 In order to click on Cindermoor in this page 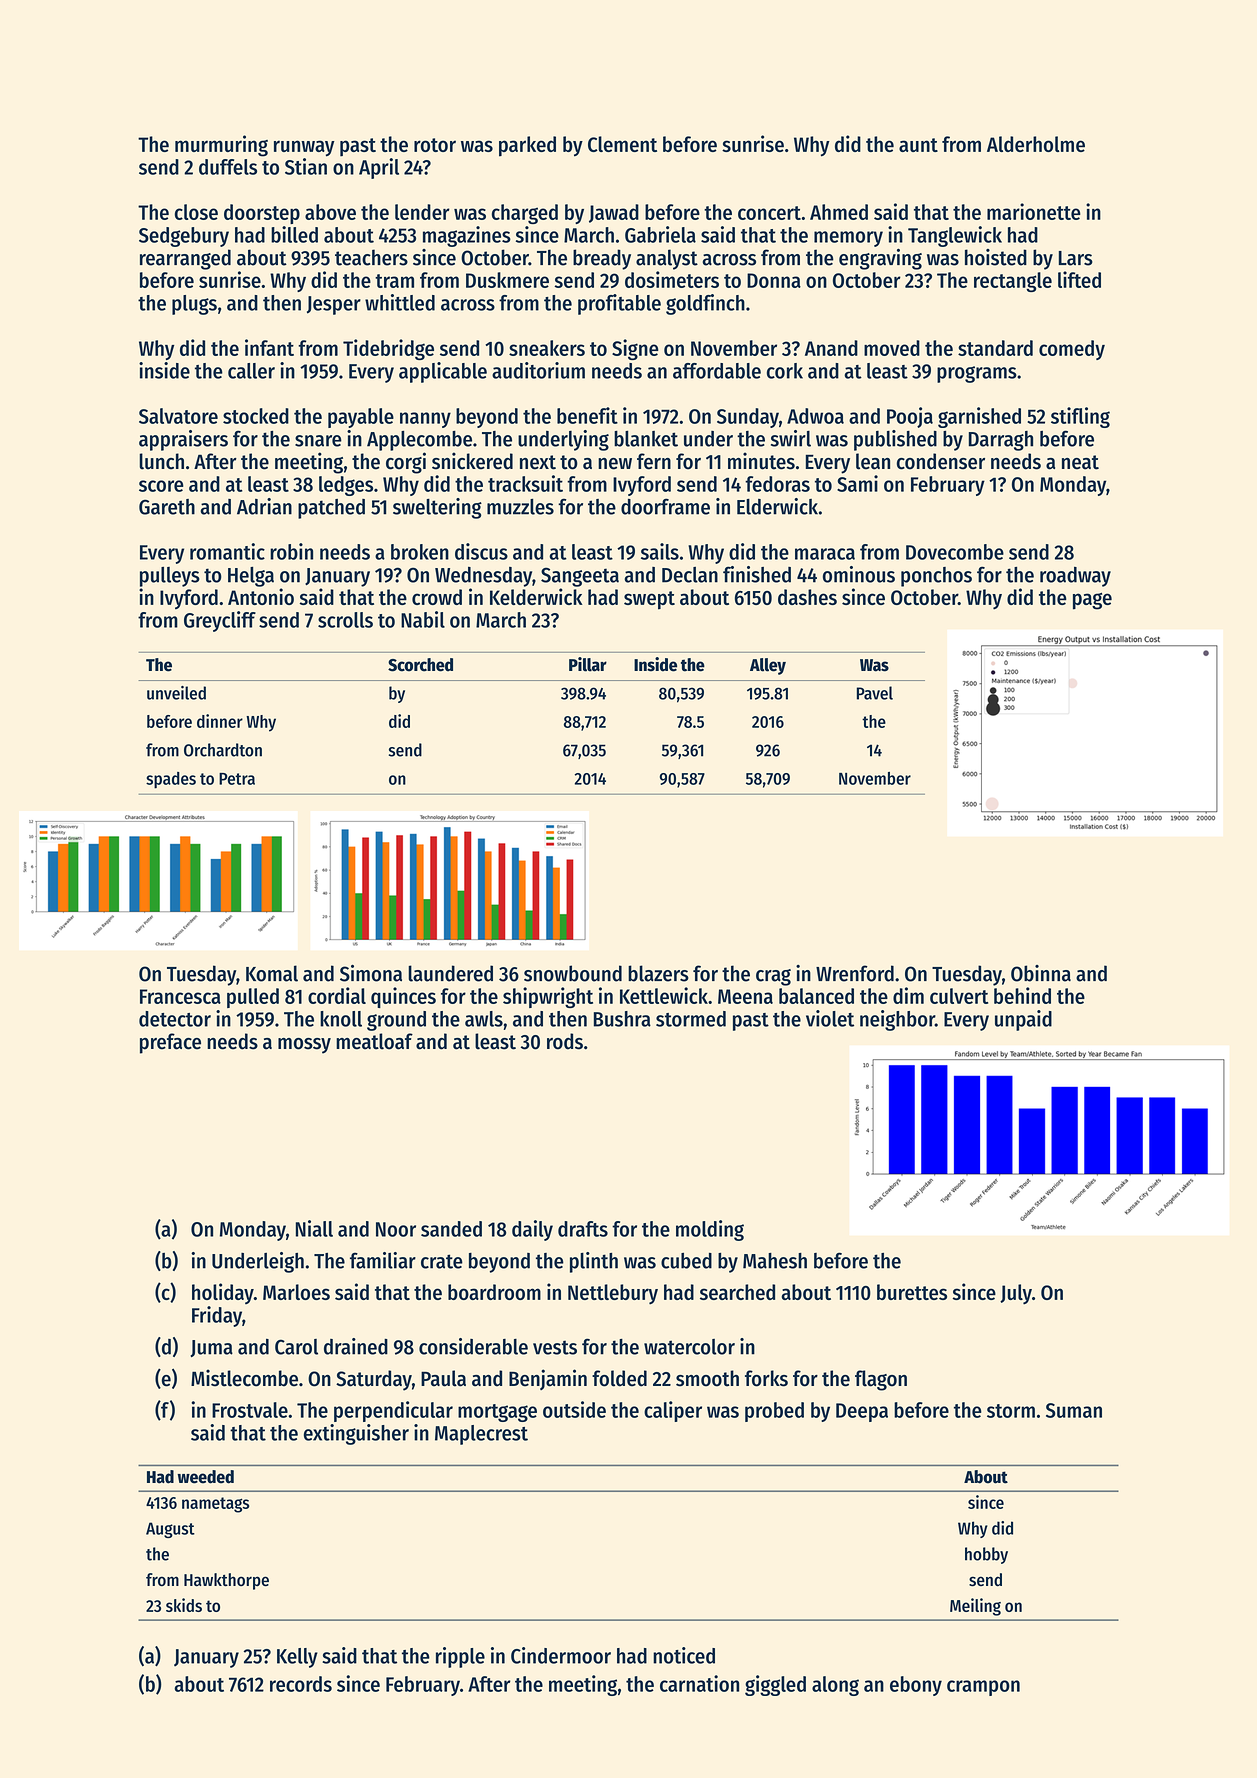, I will do `click(561, 1655)`.
